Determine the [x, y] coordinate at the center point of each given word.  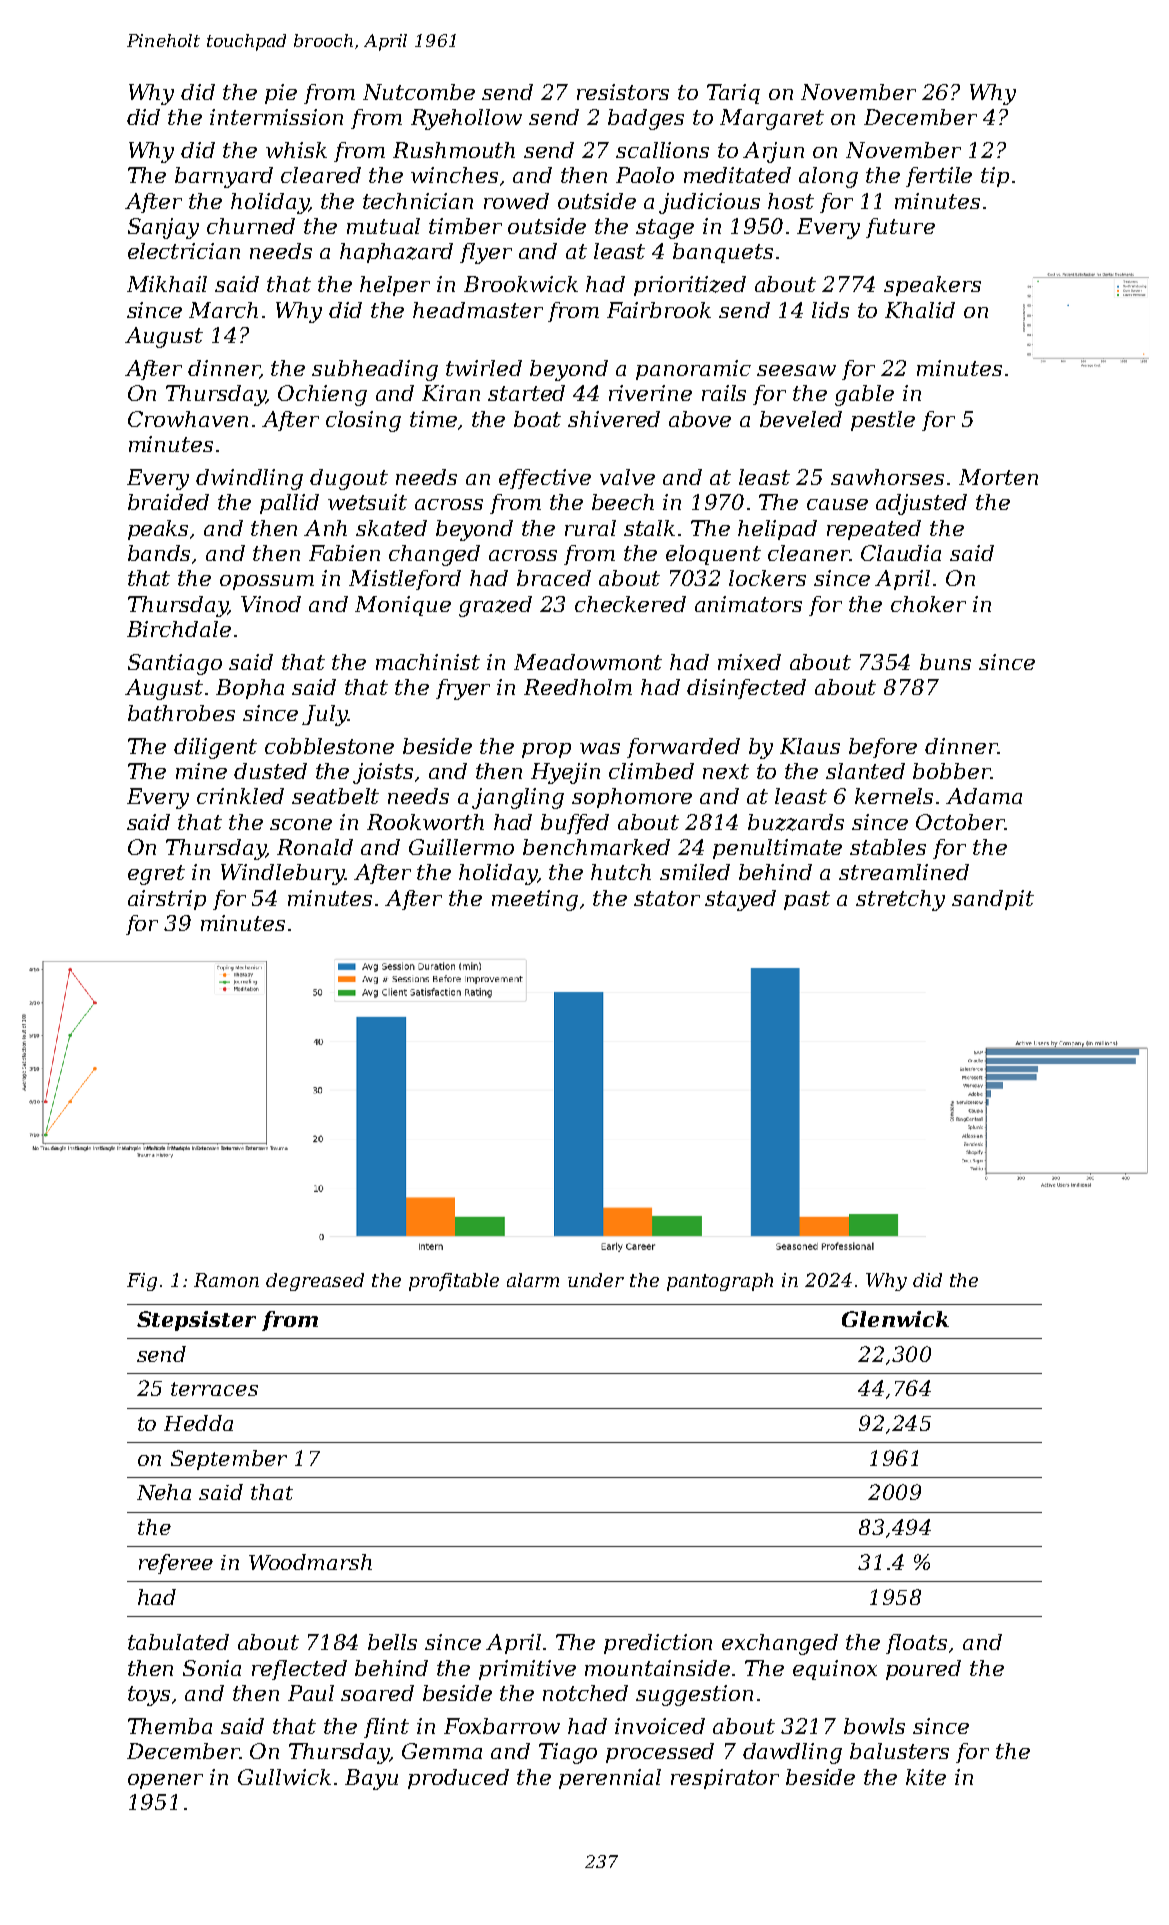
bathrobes [181, 713]
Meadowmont [588, 662]
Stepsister [196, 1321]
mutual [383, 226]
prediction [658, 1644]
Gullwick [284, 1777]
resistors [623, 92]
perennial [610, 1779]
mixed [749, 662]
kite [926, 1777]
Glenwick [895, 1319]
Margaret [772, 119]
